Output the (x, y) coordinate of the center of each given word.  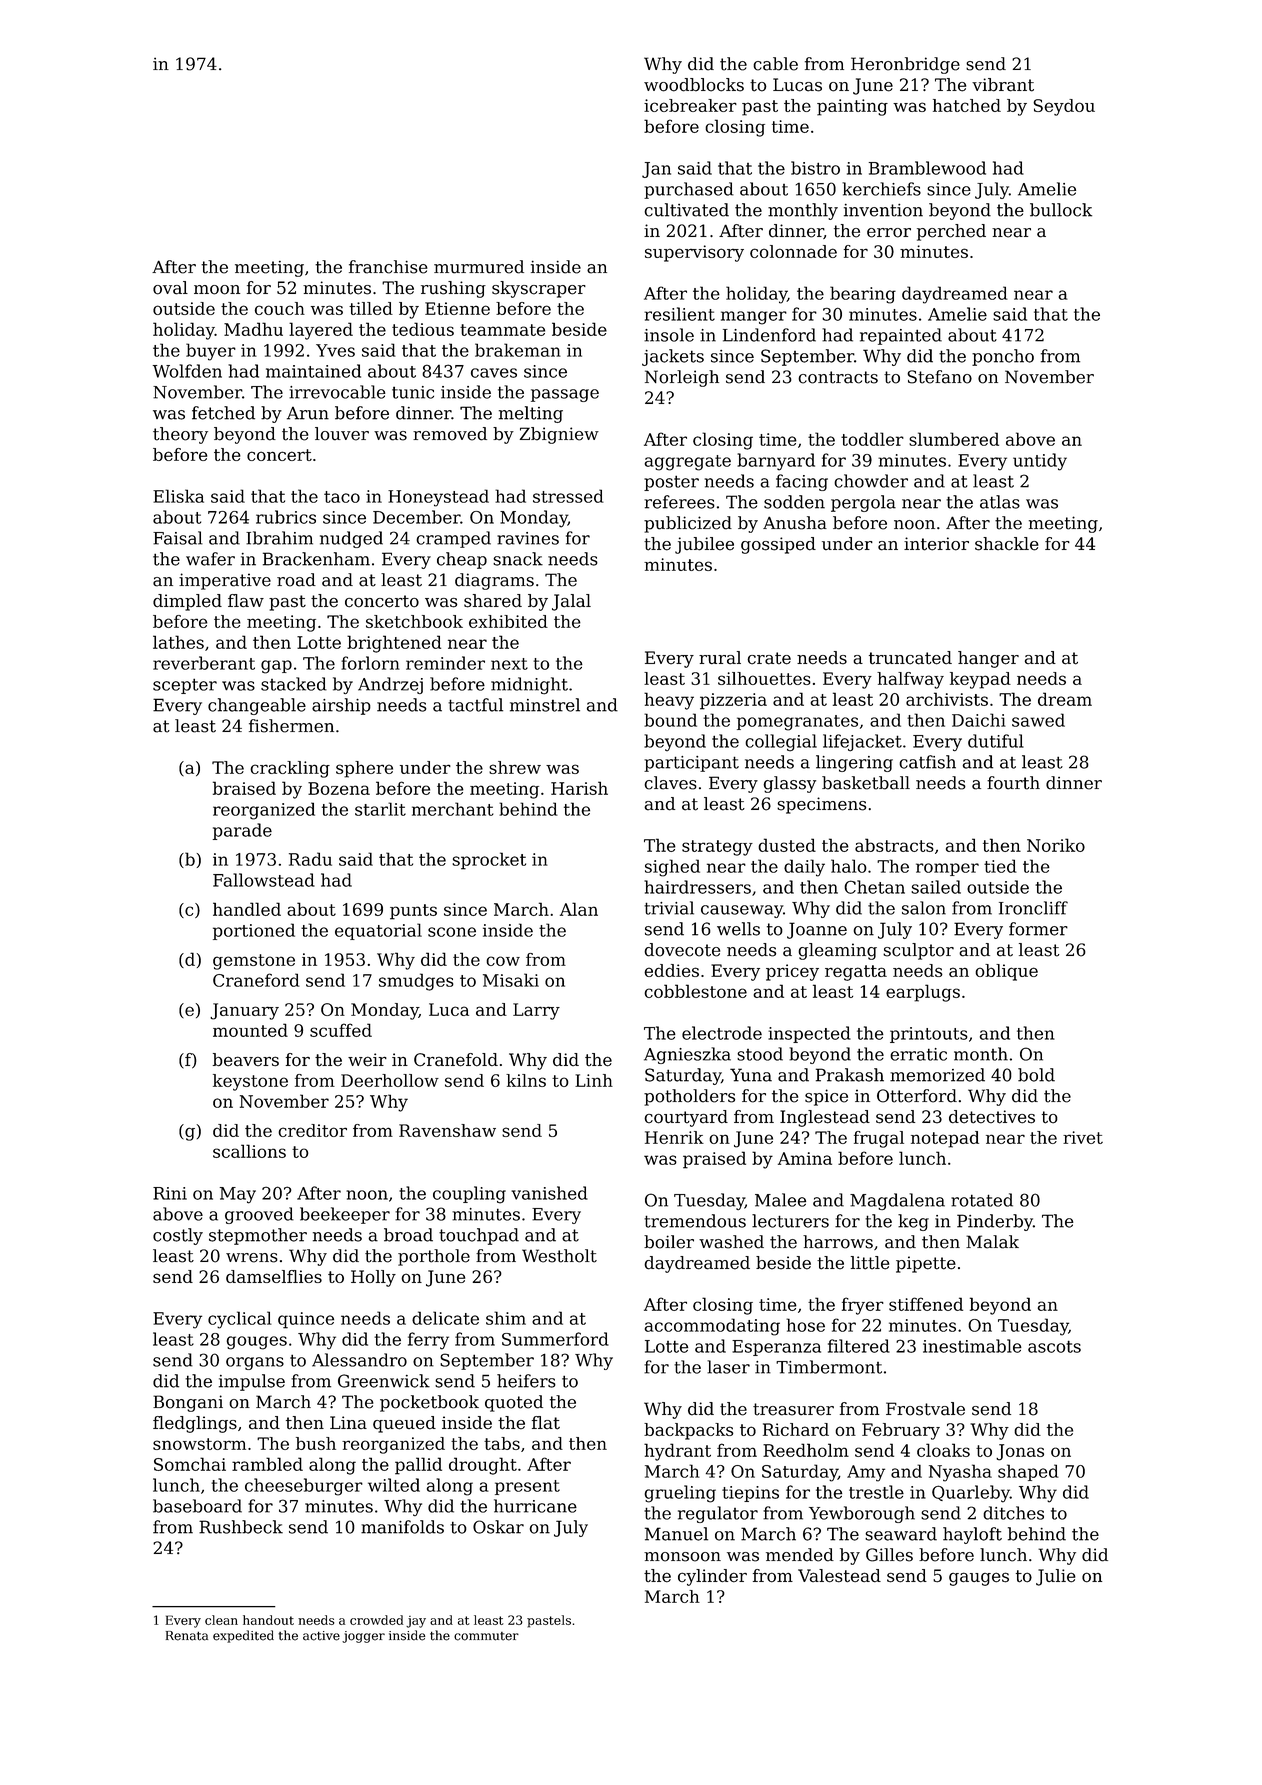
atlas (1000, 502)
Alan (579, 909)
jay (416, 1622)
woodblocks (694, 85)
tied (1000, 866)
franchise (388, 267)
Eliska (178, 496)
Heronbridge (905, 65)
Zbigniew (559, 435)
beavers (246, 1060)
